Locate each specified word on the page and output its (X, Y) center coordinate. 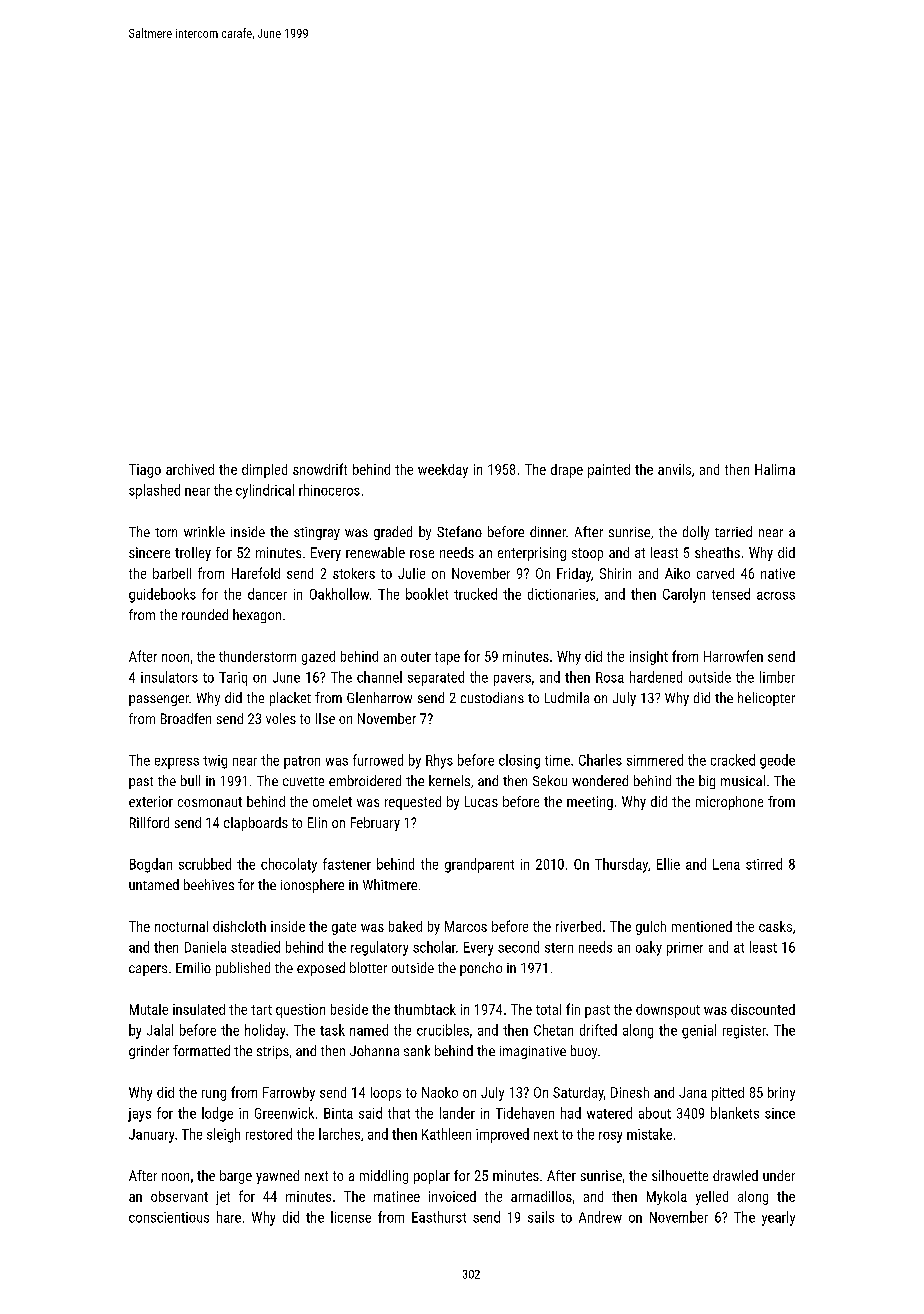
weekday (443, 471)
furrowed (378, 760)
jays (139, 1115)
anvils (674, 469)
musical (743, 780)
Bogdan (151, 865)
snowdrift (320, 469)
